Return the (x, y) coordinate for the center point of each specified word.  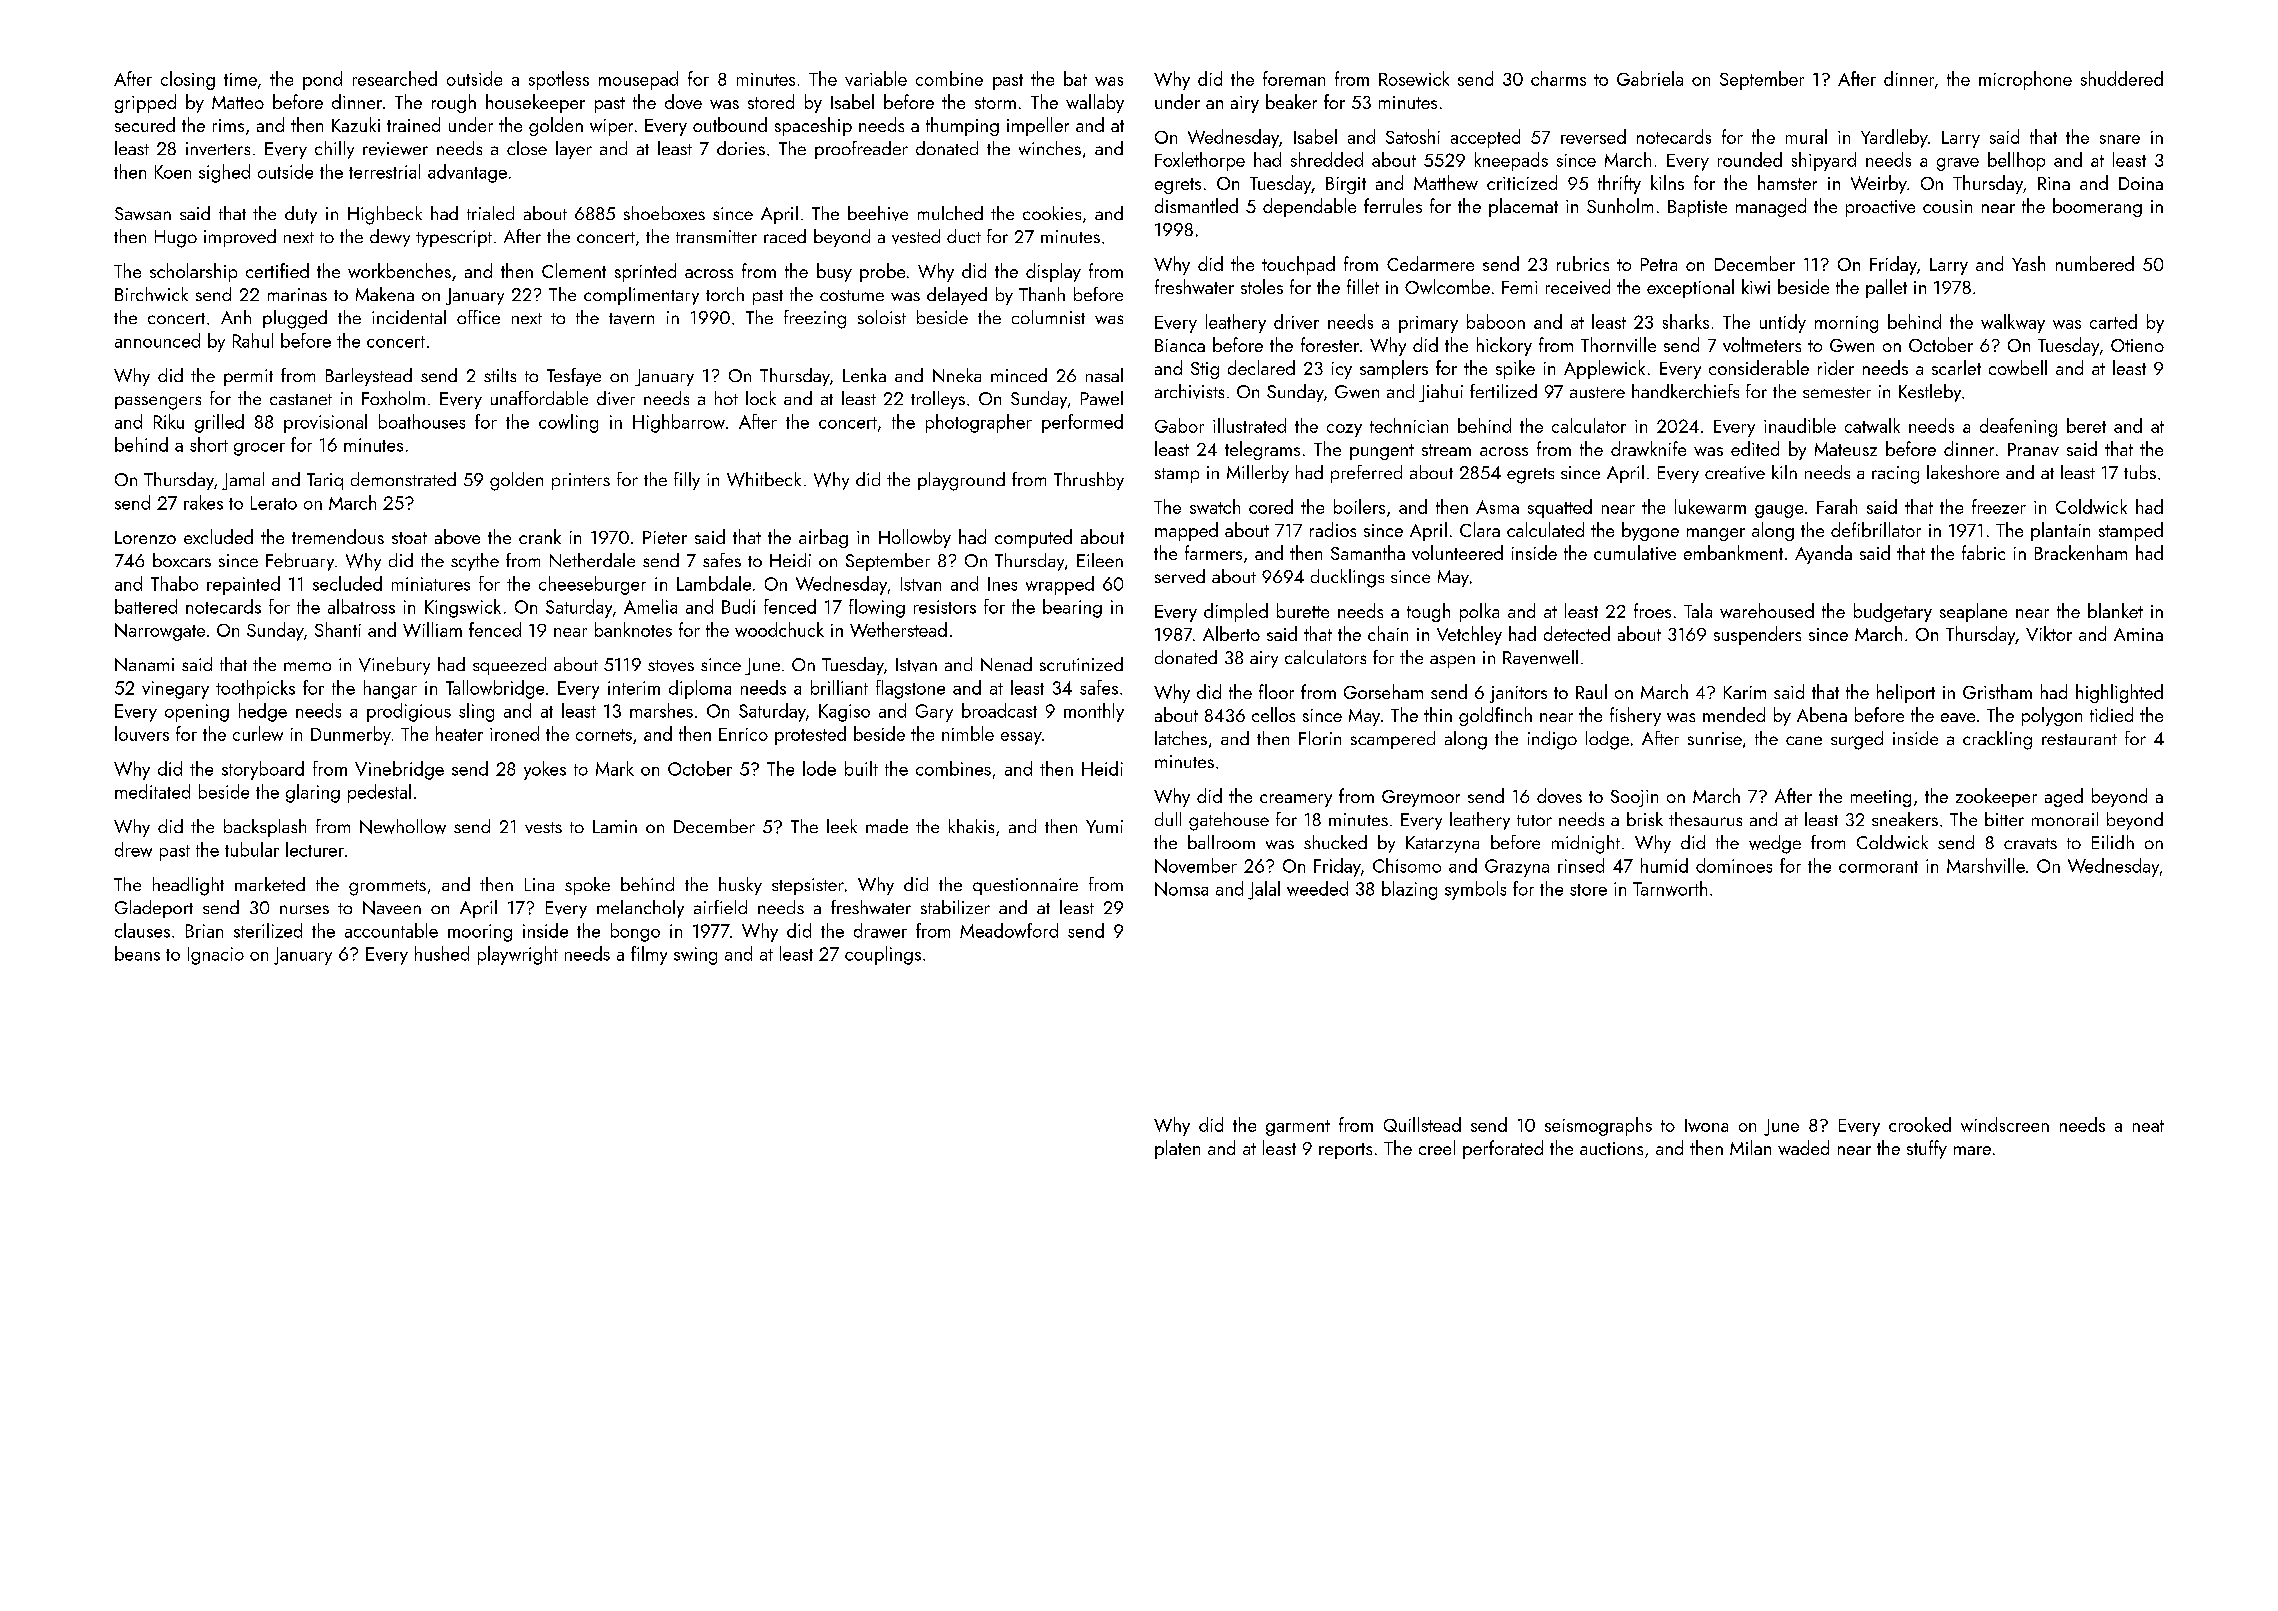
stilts (500, 375)
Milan (1750, 1147)
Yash (2028, 263)
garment (1298, 1128)
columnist (1048, 317)
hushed (442, 953)
